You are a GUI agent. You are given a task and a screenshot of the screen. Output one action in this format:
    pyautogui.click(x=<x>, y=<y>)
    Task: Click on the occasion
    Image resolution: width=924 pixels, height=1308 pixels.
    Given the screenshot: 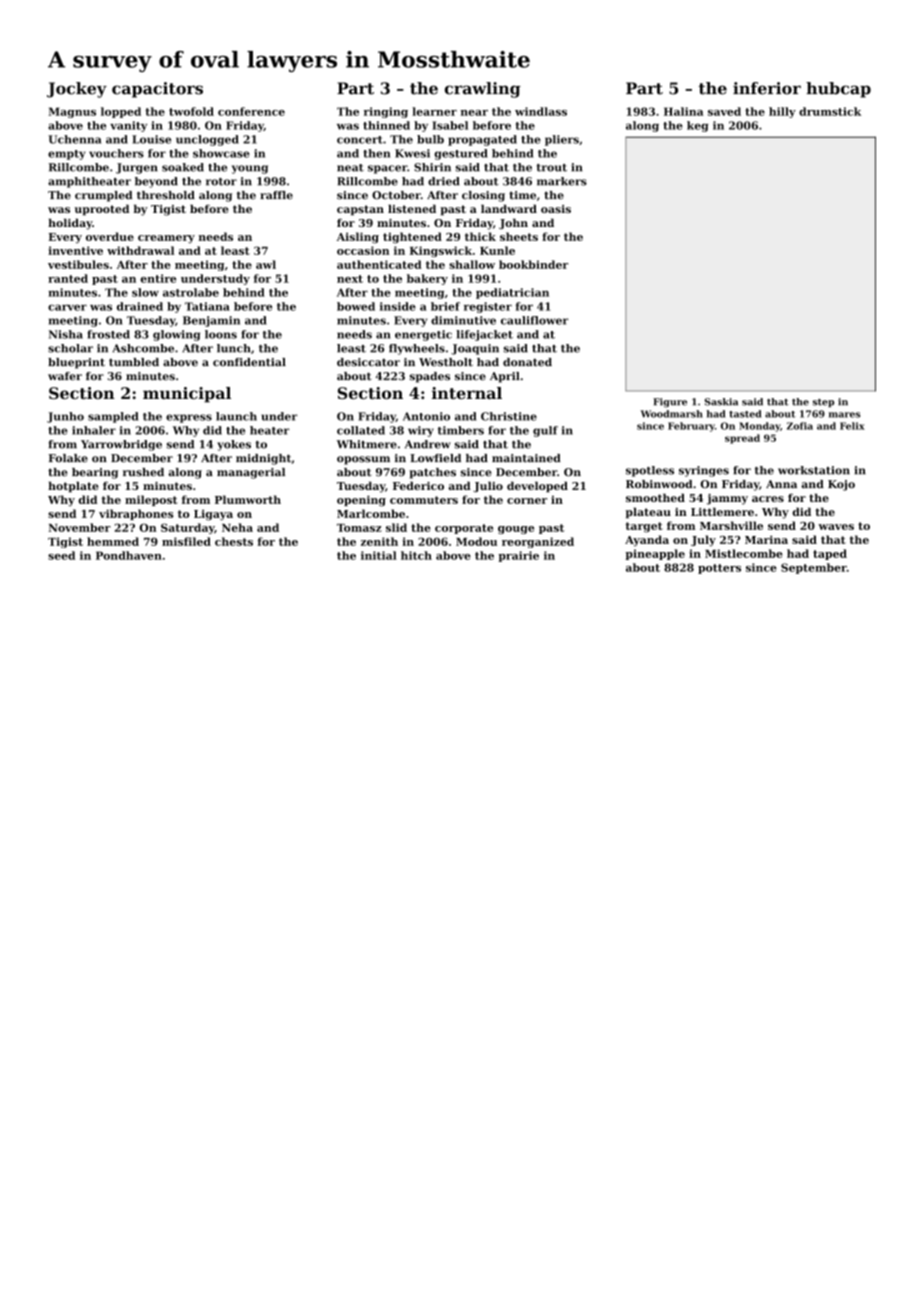 What is the action you would take?
    pyautogui.click(x=363, y=250)
